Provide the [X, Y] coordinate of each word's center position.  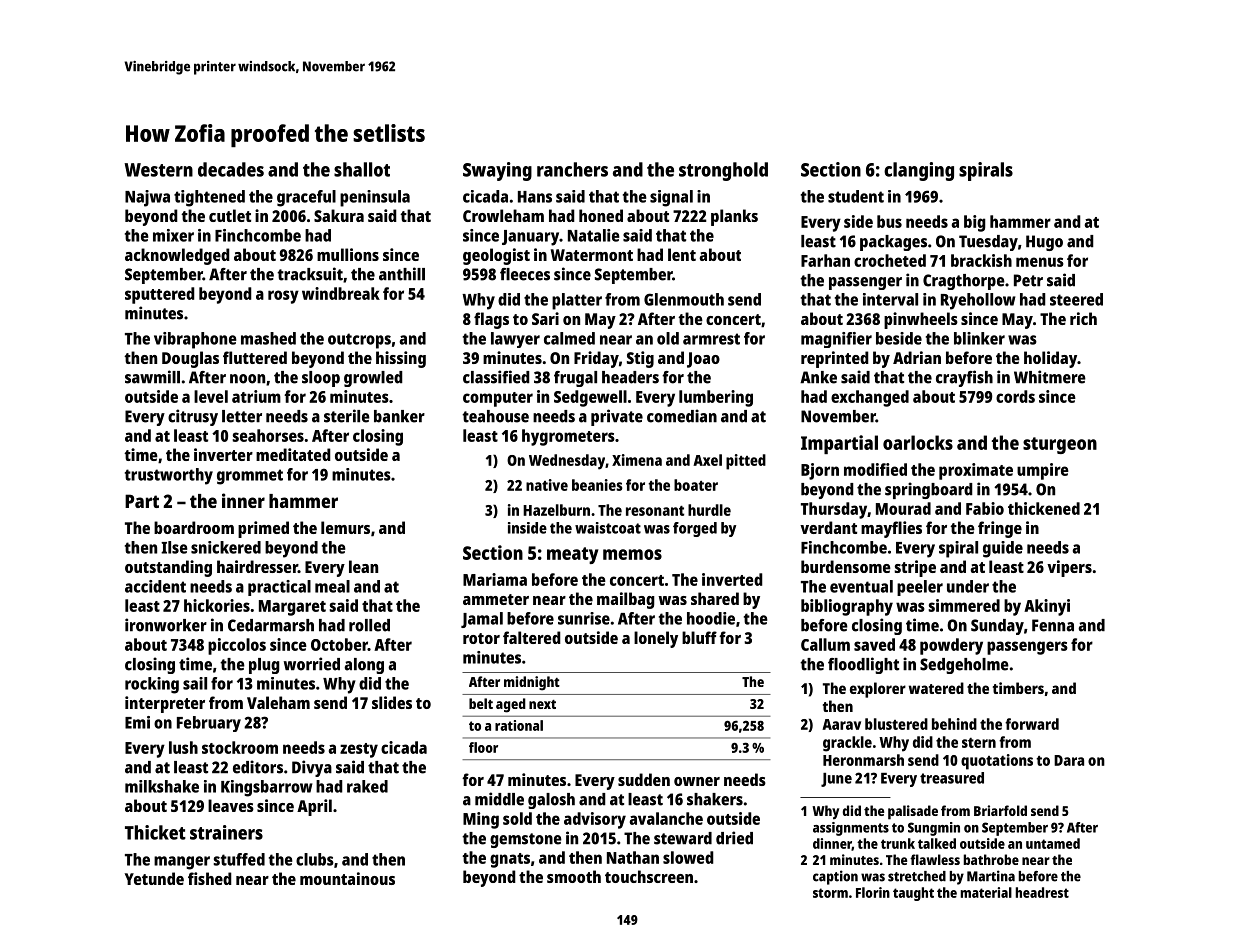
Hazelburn [556, 510]
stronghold [723, 171]
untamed [1053, 843]
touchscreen [649, 876]
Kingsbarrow [267, 788]
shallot [362, 169]
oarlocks [918, 442]
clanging [919, 171]
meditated [293, 454]
